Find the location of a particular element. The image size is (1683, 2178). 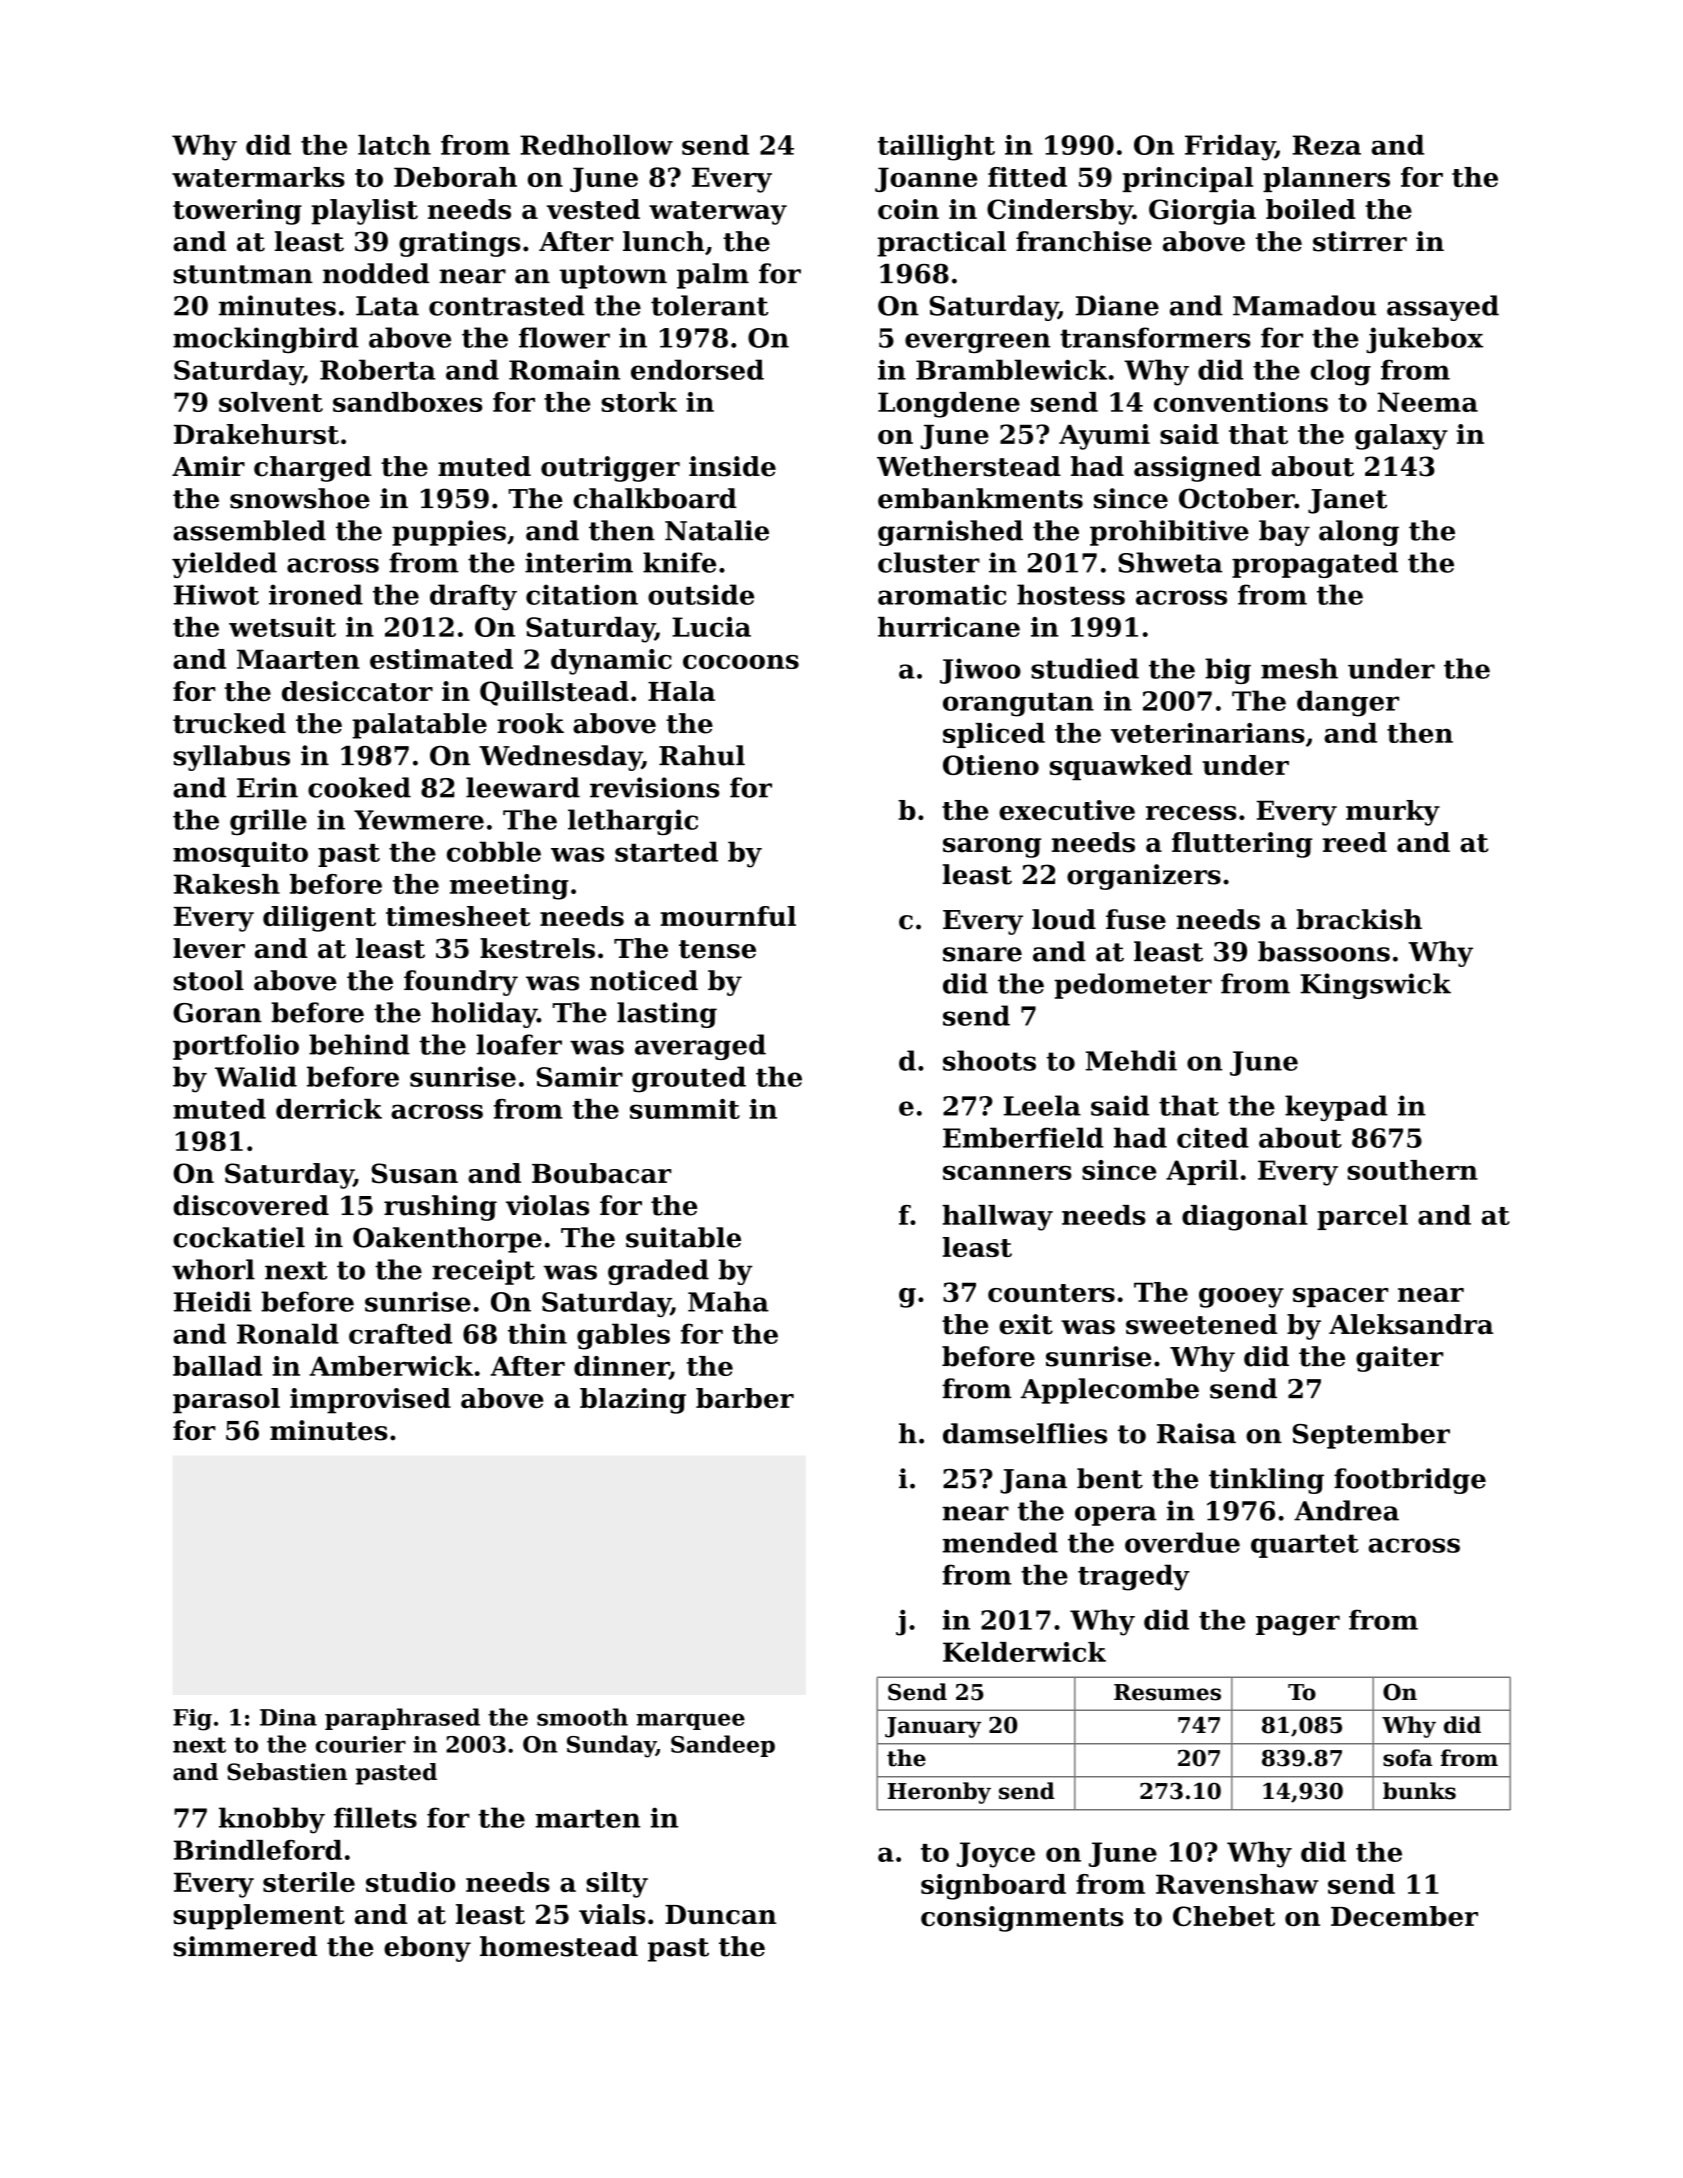

outside is located at coordinates (701, 594).
